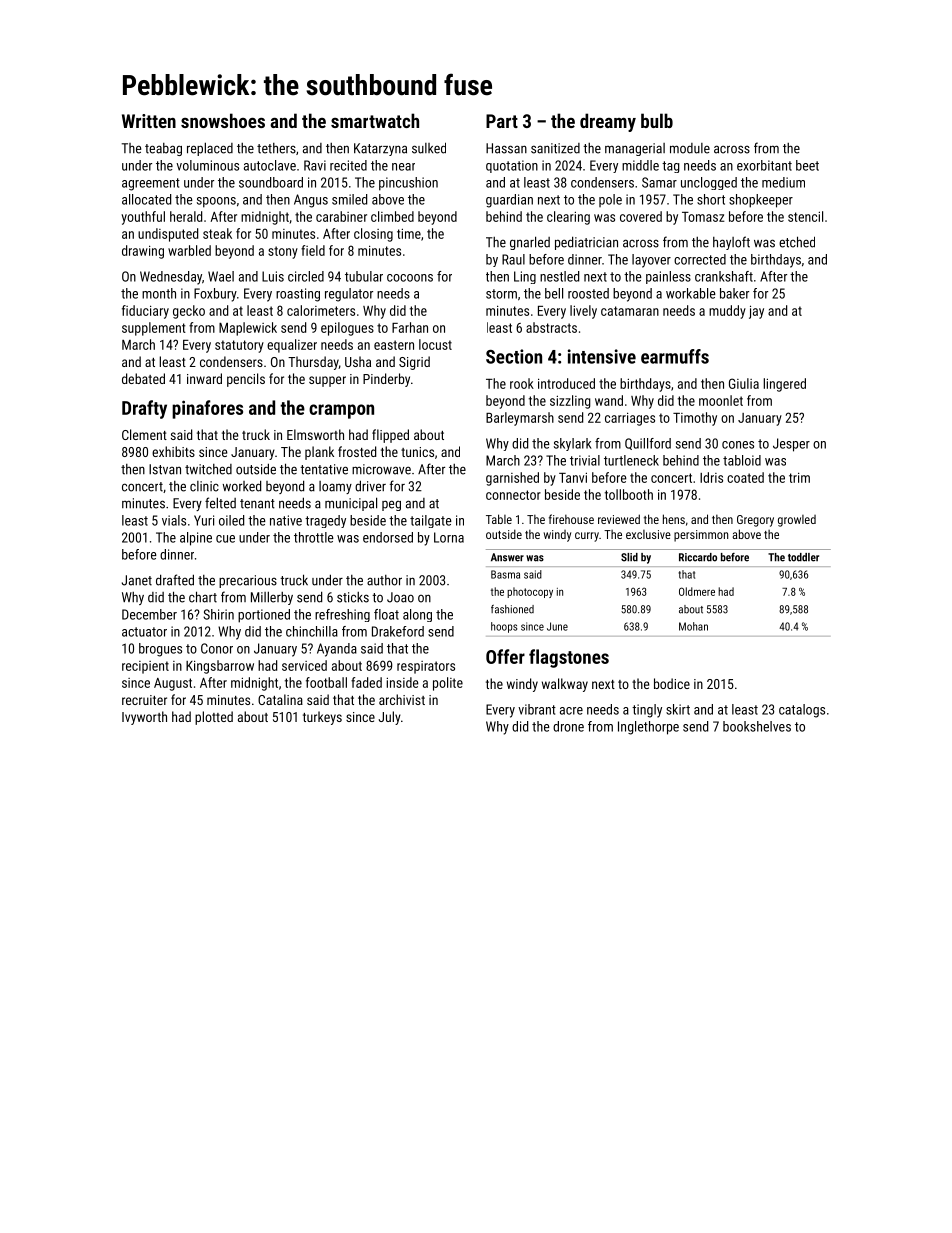  I want to click on Oldmere, so click(697, 591).
